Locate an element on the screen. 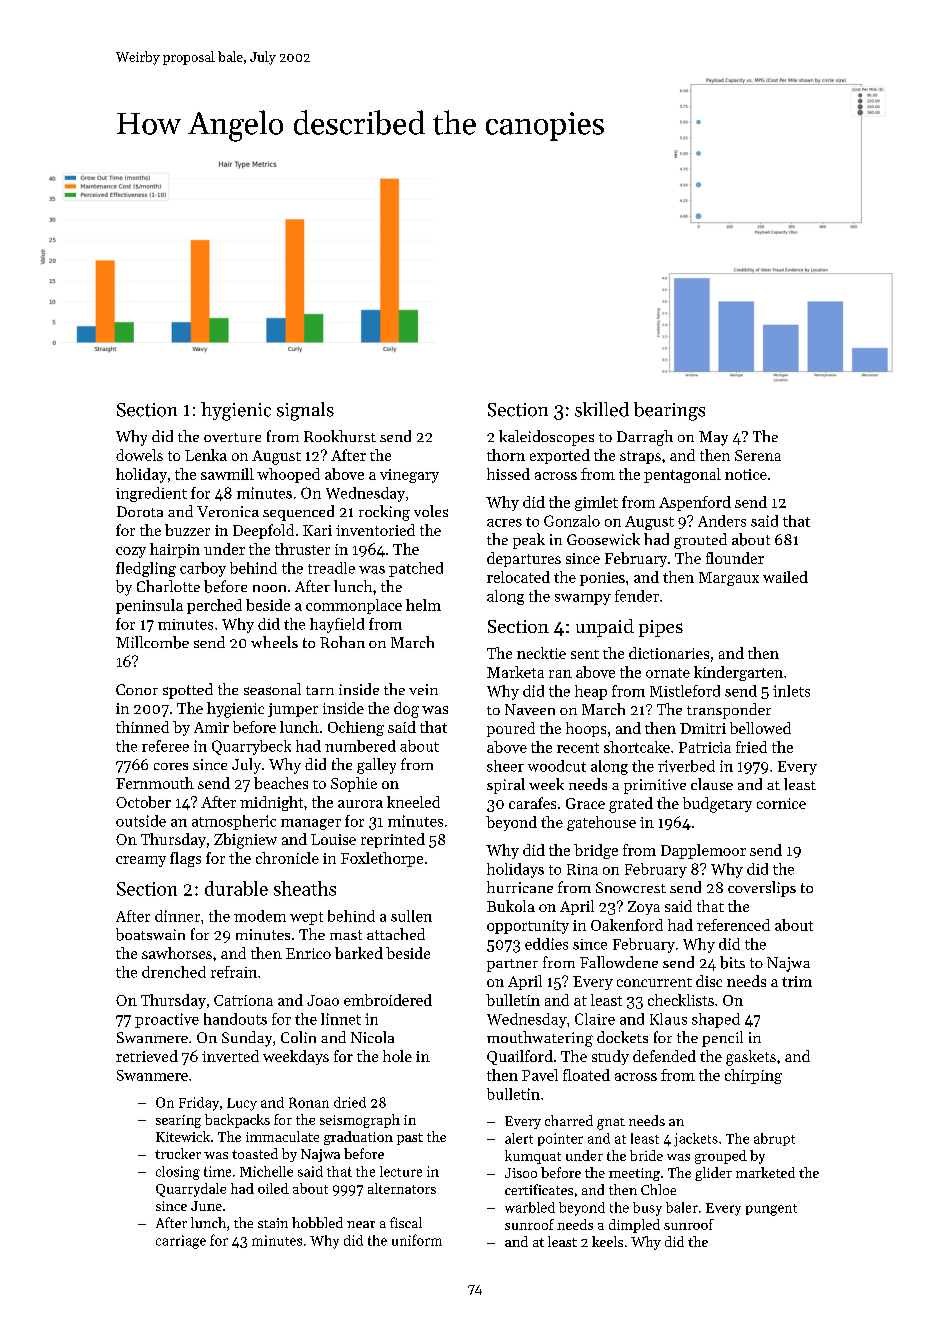 This screenshot has width=936, height=1328. kindergarten is located at coordinates (738, 673).
